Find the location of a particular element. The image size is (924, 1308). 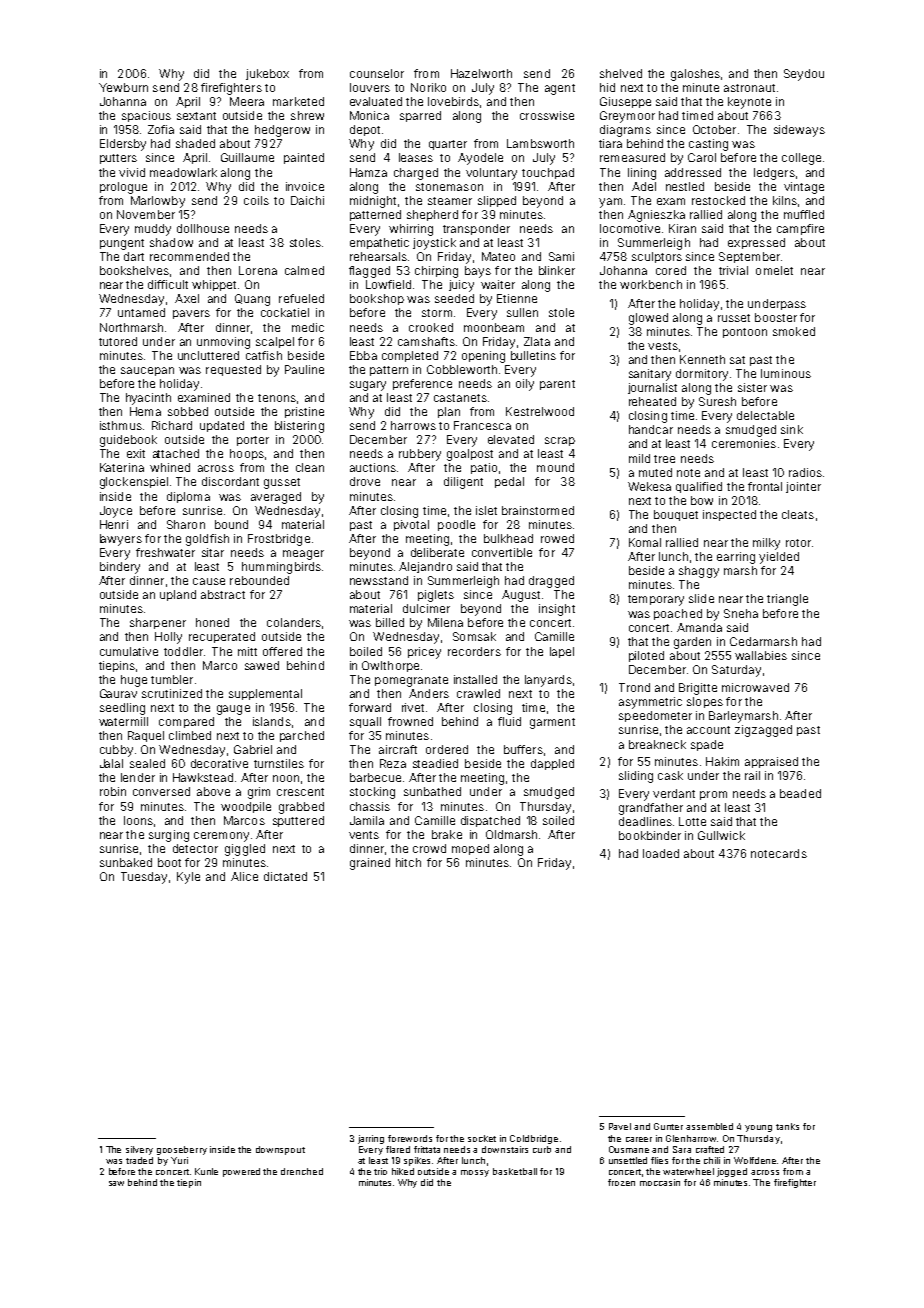

addressed is located at coordinates (693, 172).
